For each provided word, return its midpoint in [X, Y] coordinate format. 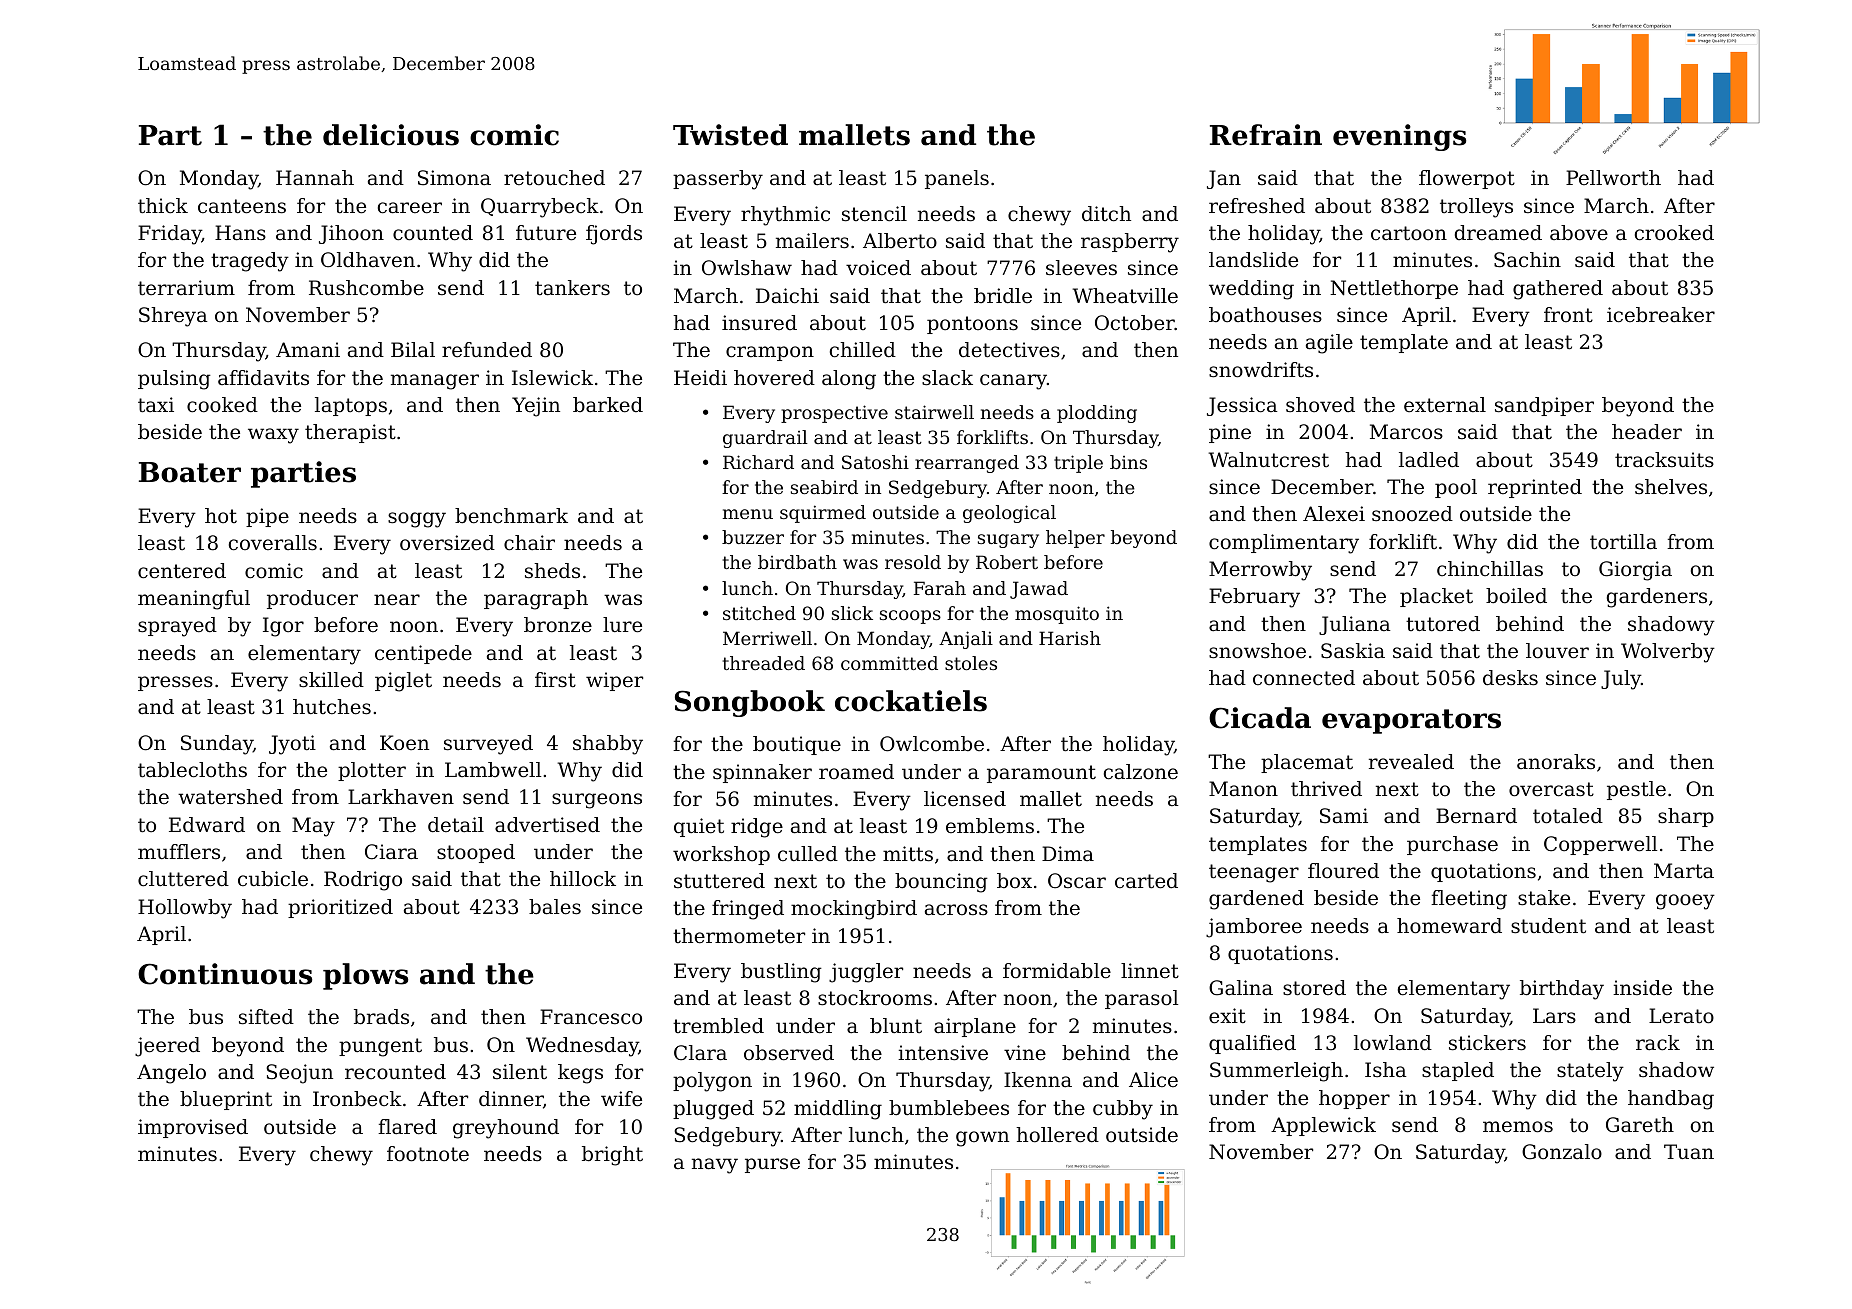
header [1647, 432]
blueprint [226, 1100]
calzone [1141, 772]
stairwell [934, 412]
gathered [1558, 290]
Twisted [730, 135]
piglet [403, 682]
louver [1557, 651]
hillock [583, 878]
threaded [764, 663]
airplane [975, 1027]
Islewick [552, 378]
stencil [874, 214]
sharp [1686, 817]
